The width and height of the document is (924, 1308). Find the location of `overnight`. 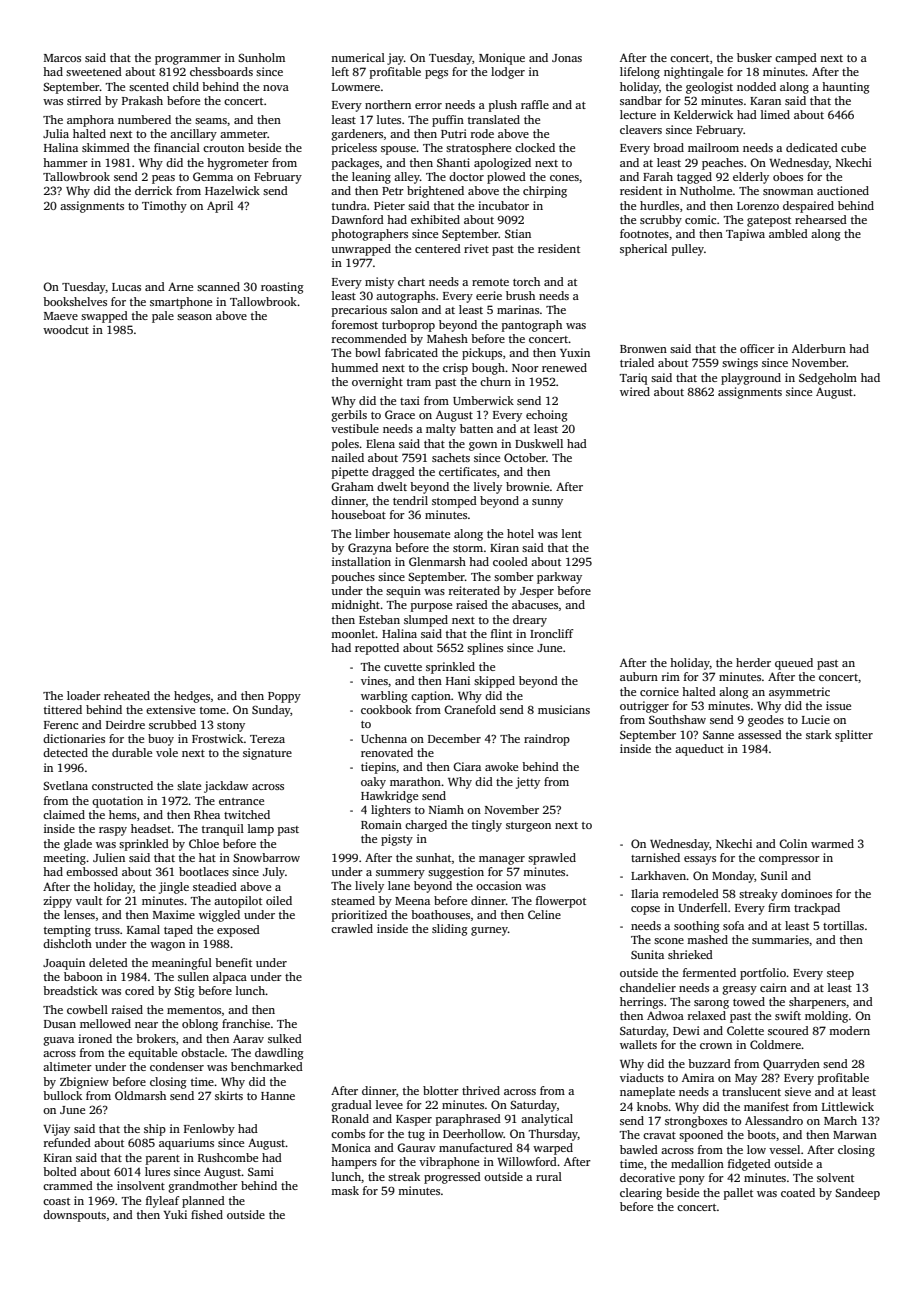

overnight is located at coordinates (377, 383).
